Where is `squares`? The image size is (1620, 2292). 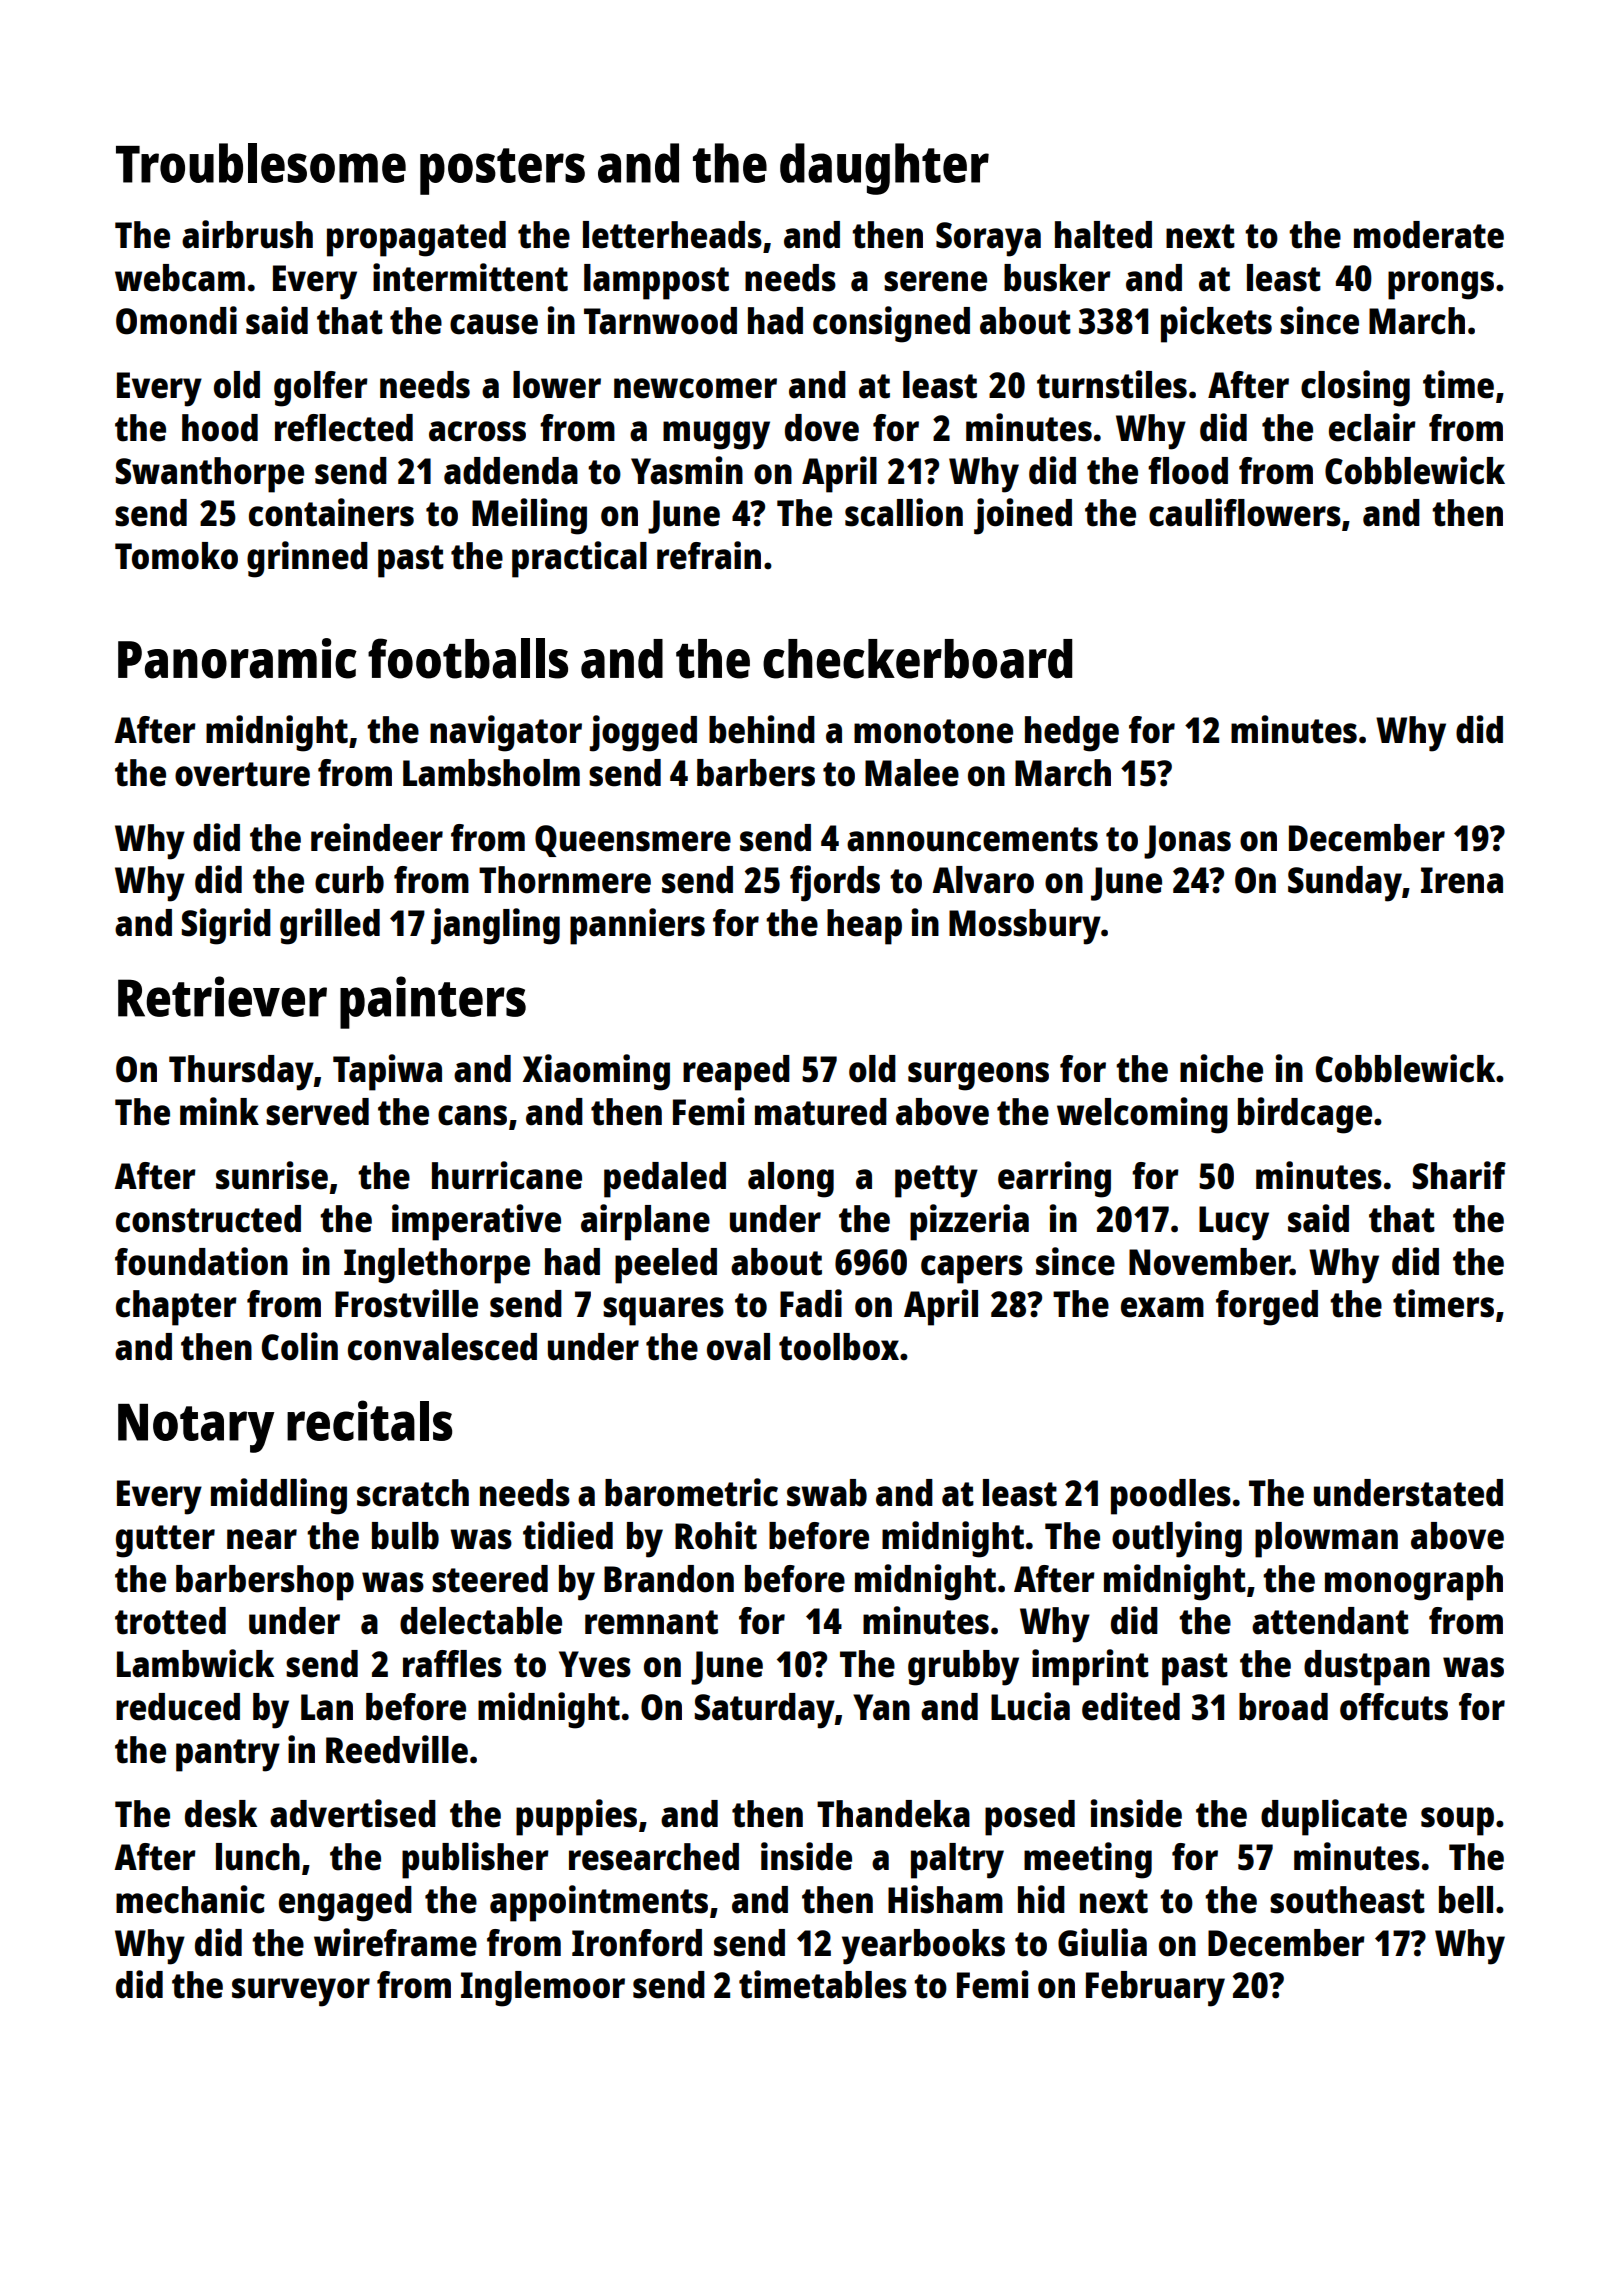 squares is located at coordinates (663, 1311).
